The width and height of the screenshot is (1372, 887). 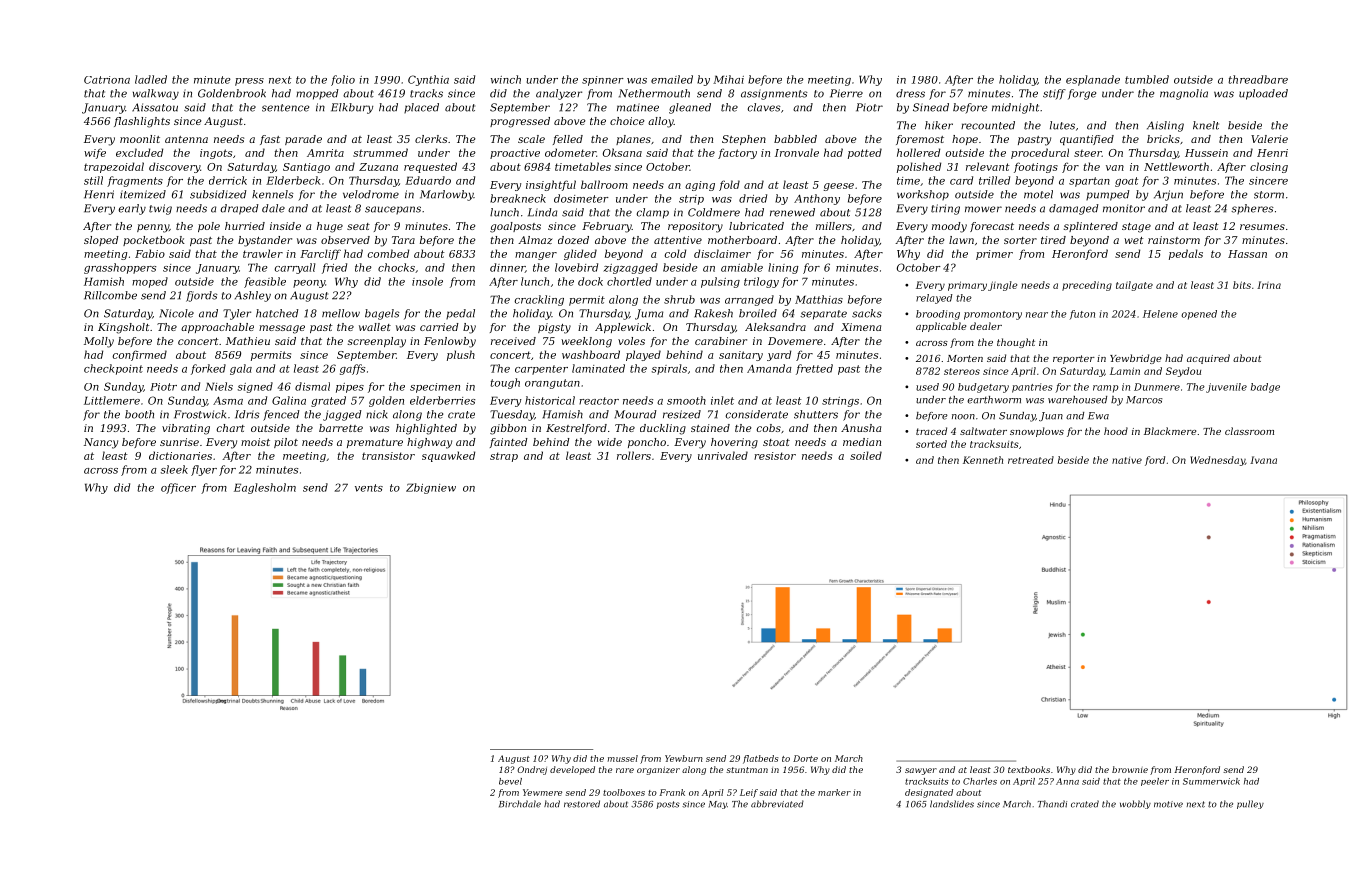 What do you see at coordinates (428, 180) in the screenshot?
I see `Eduardo` at bounding box center [428, 180].
